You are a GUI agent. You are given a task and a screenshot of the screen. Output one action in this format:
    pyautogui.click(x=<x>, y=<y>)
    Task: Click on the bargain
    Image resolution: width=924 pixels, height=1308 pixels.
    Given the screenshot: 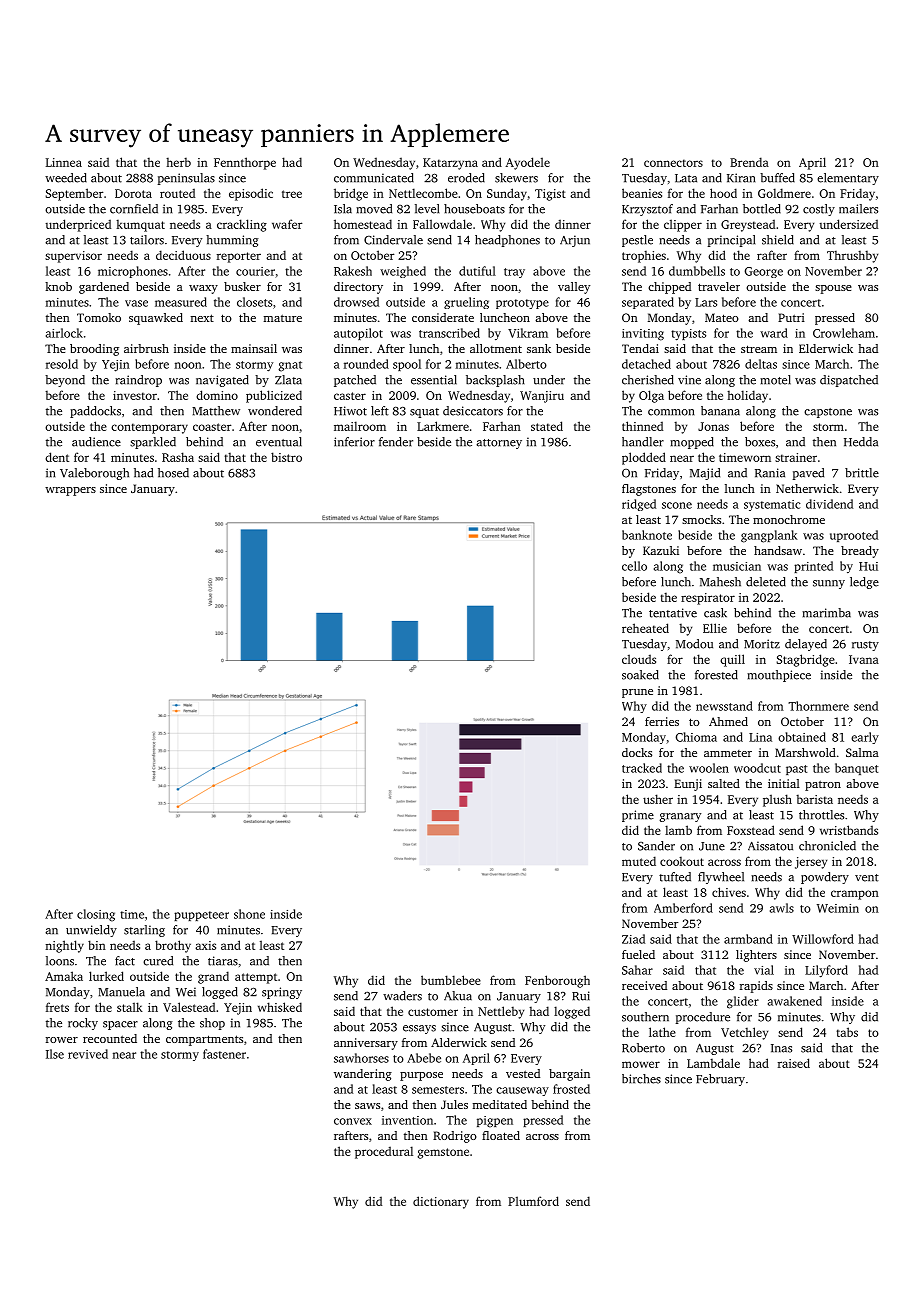 What is the action you would take?
    pyautogui.click(x=569, y=1075)
